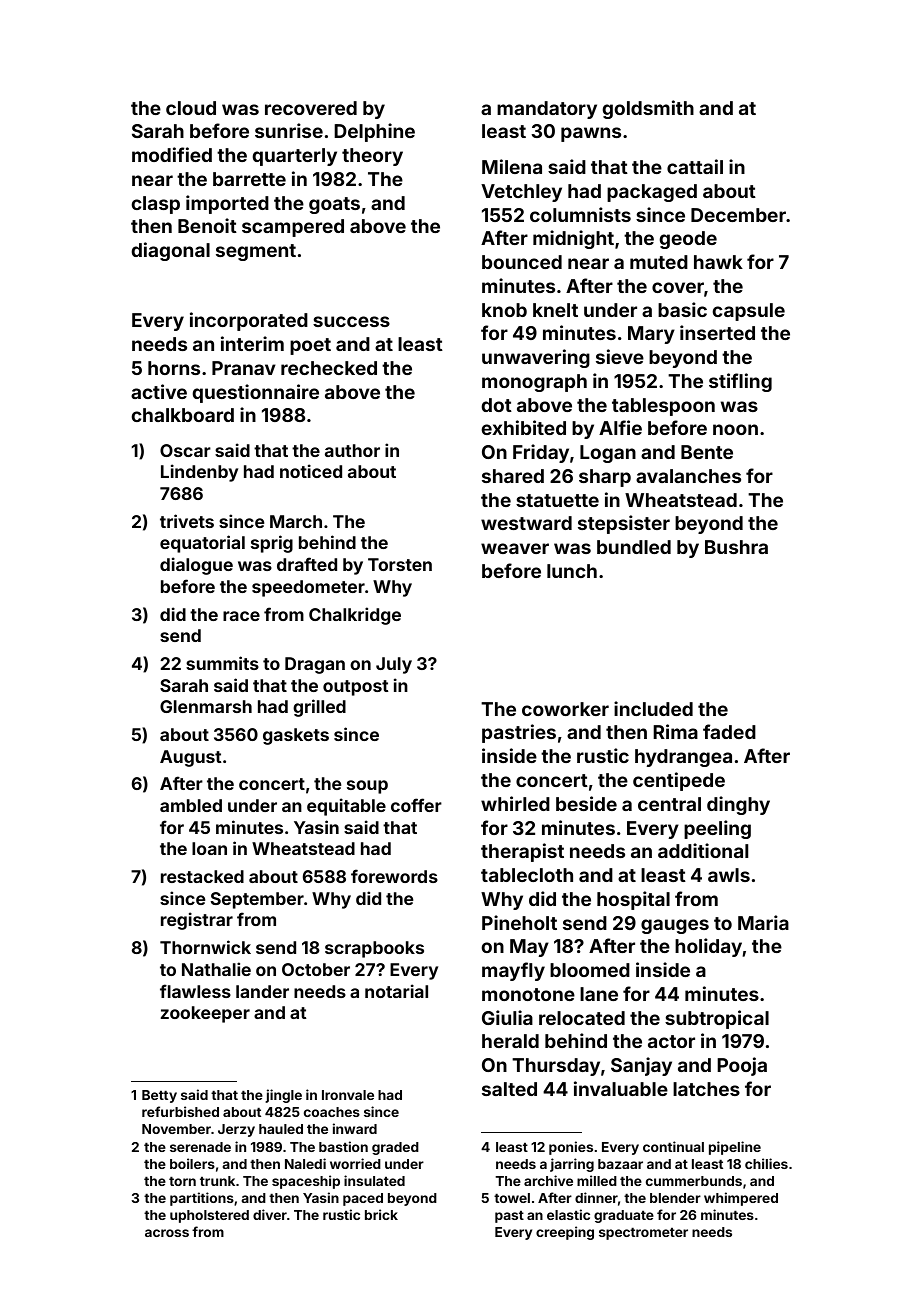 This document has width=924, height=1314. Describe the element at coordinates (497, 405) in the document. I see `dot` at that location.
